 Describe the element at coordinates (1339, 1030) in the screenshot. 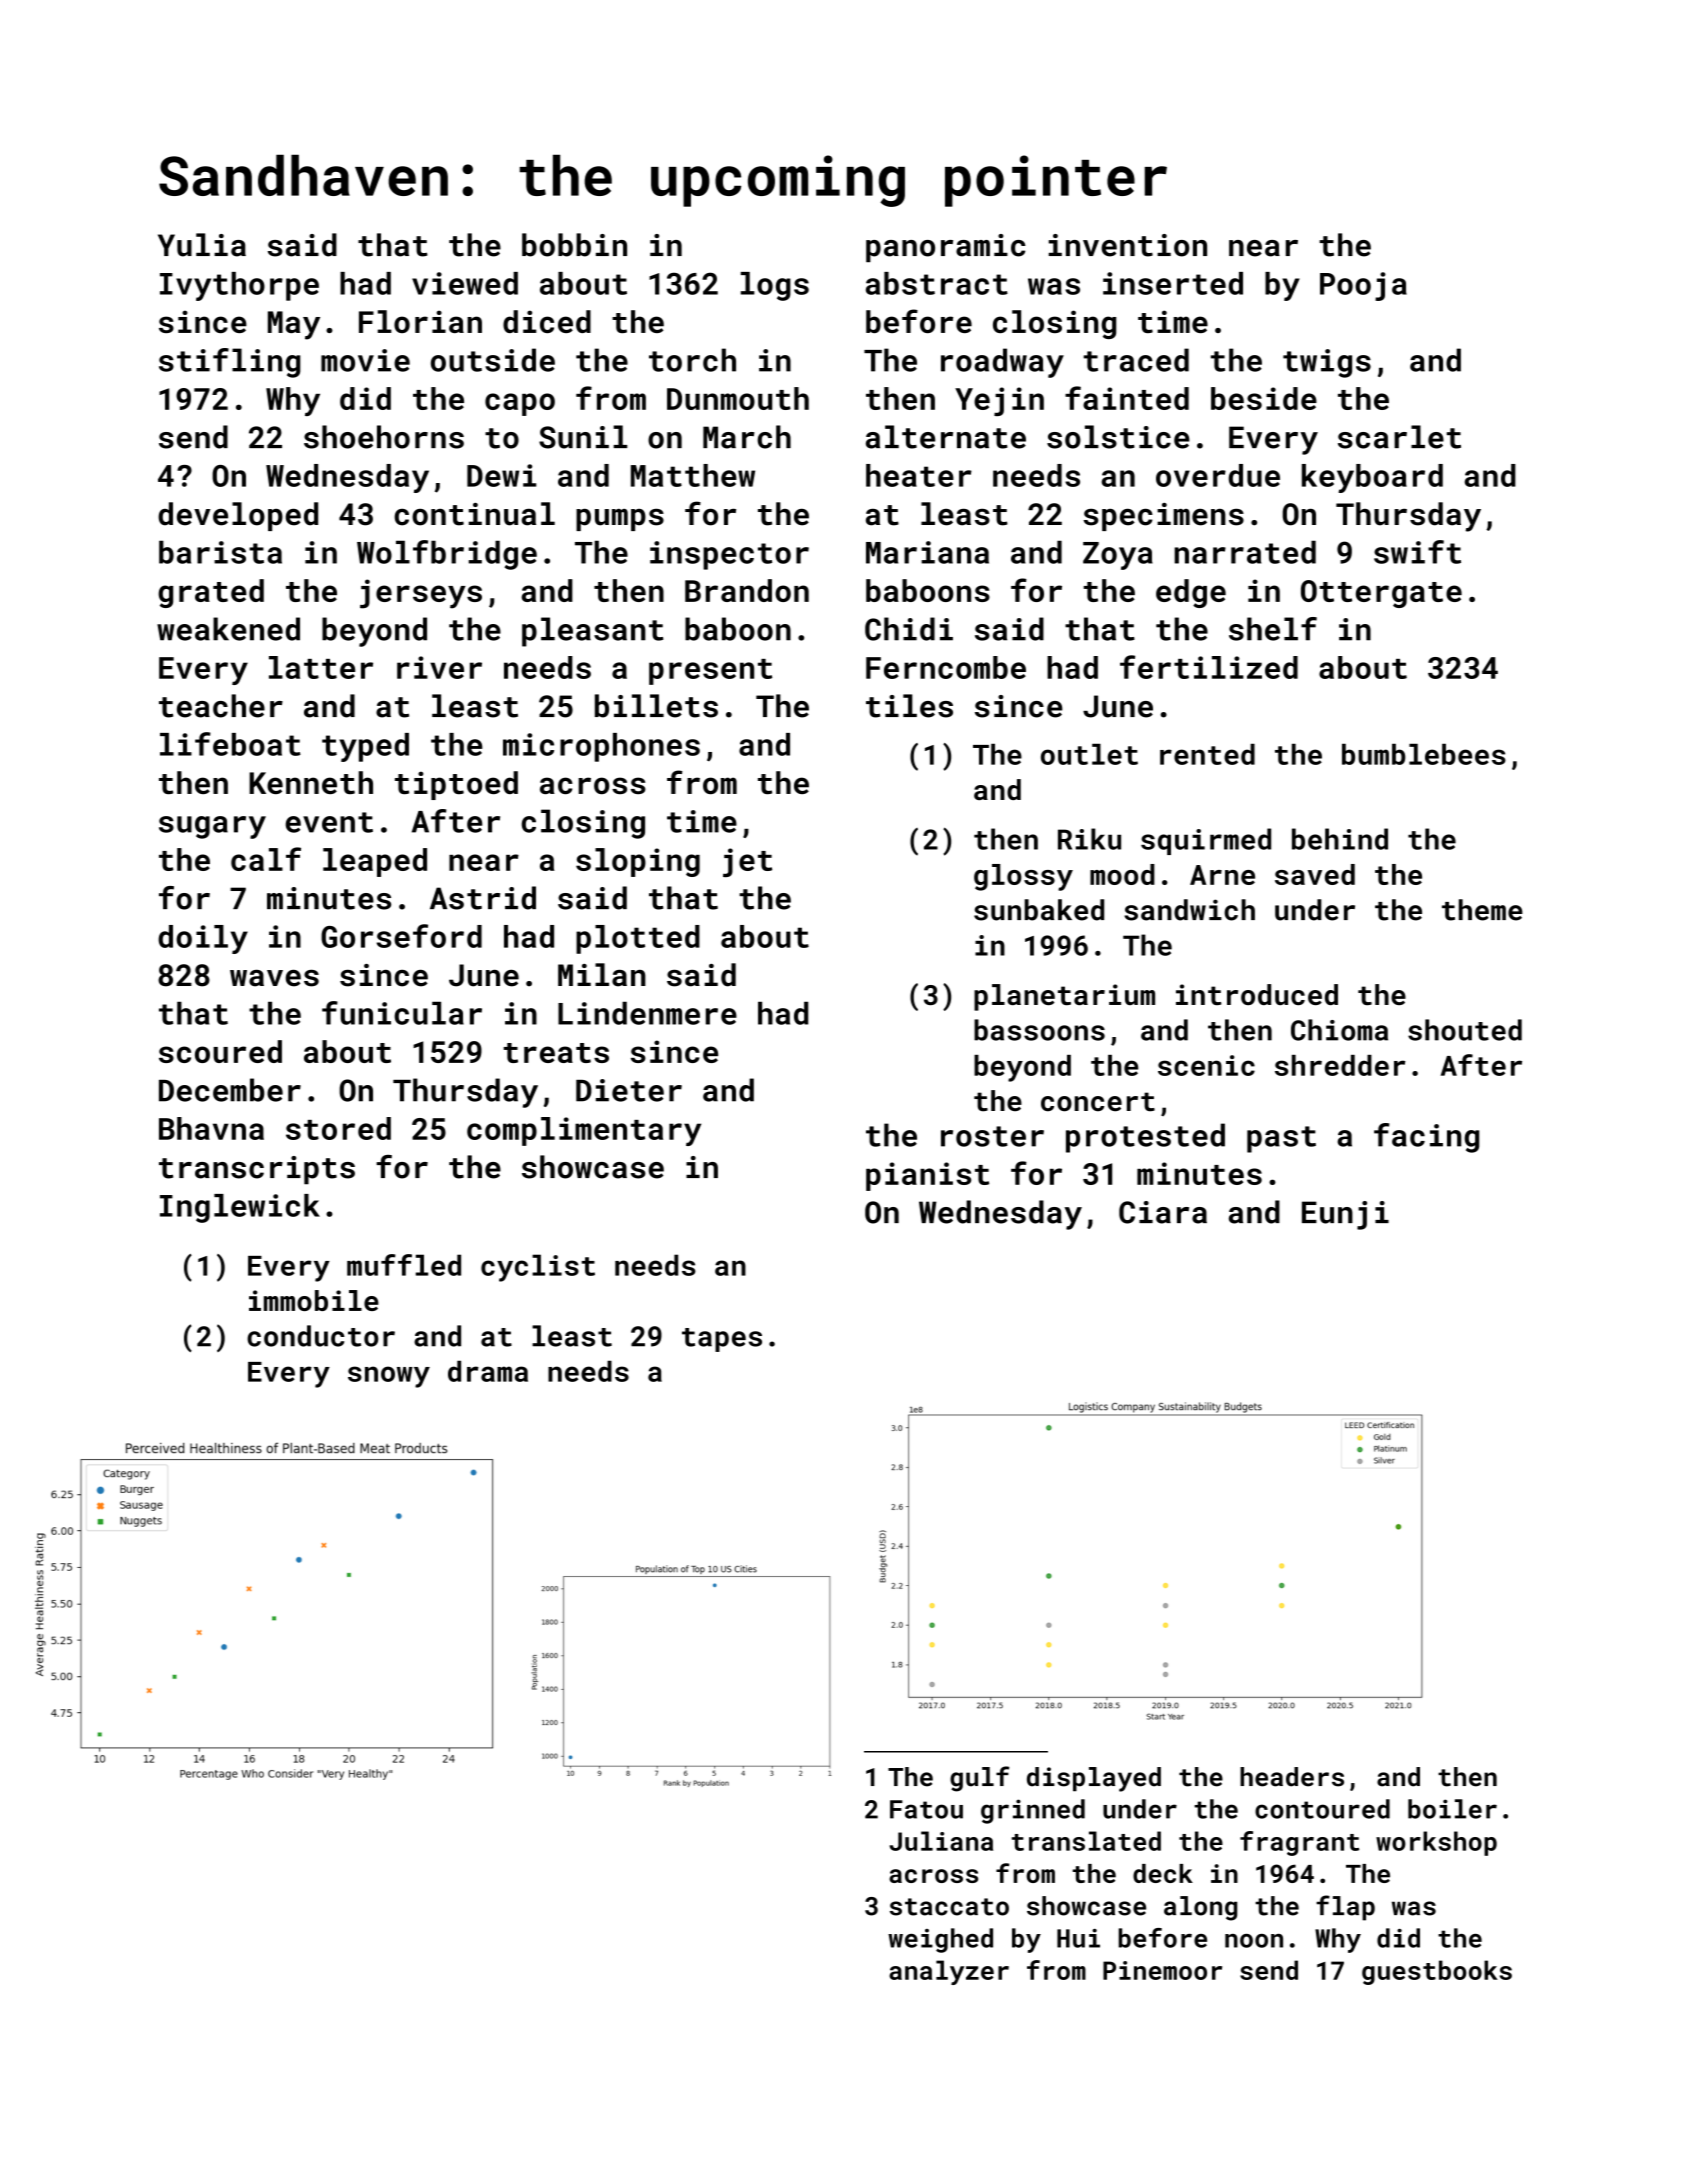

I see `Chioma` at that location.
